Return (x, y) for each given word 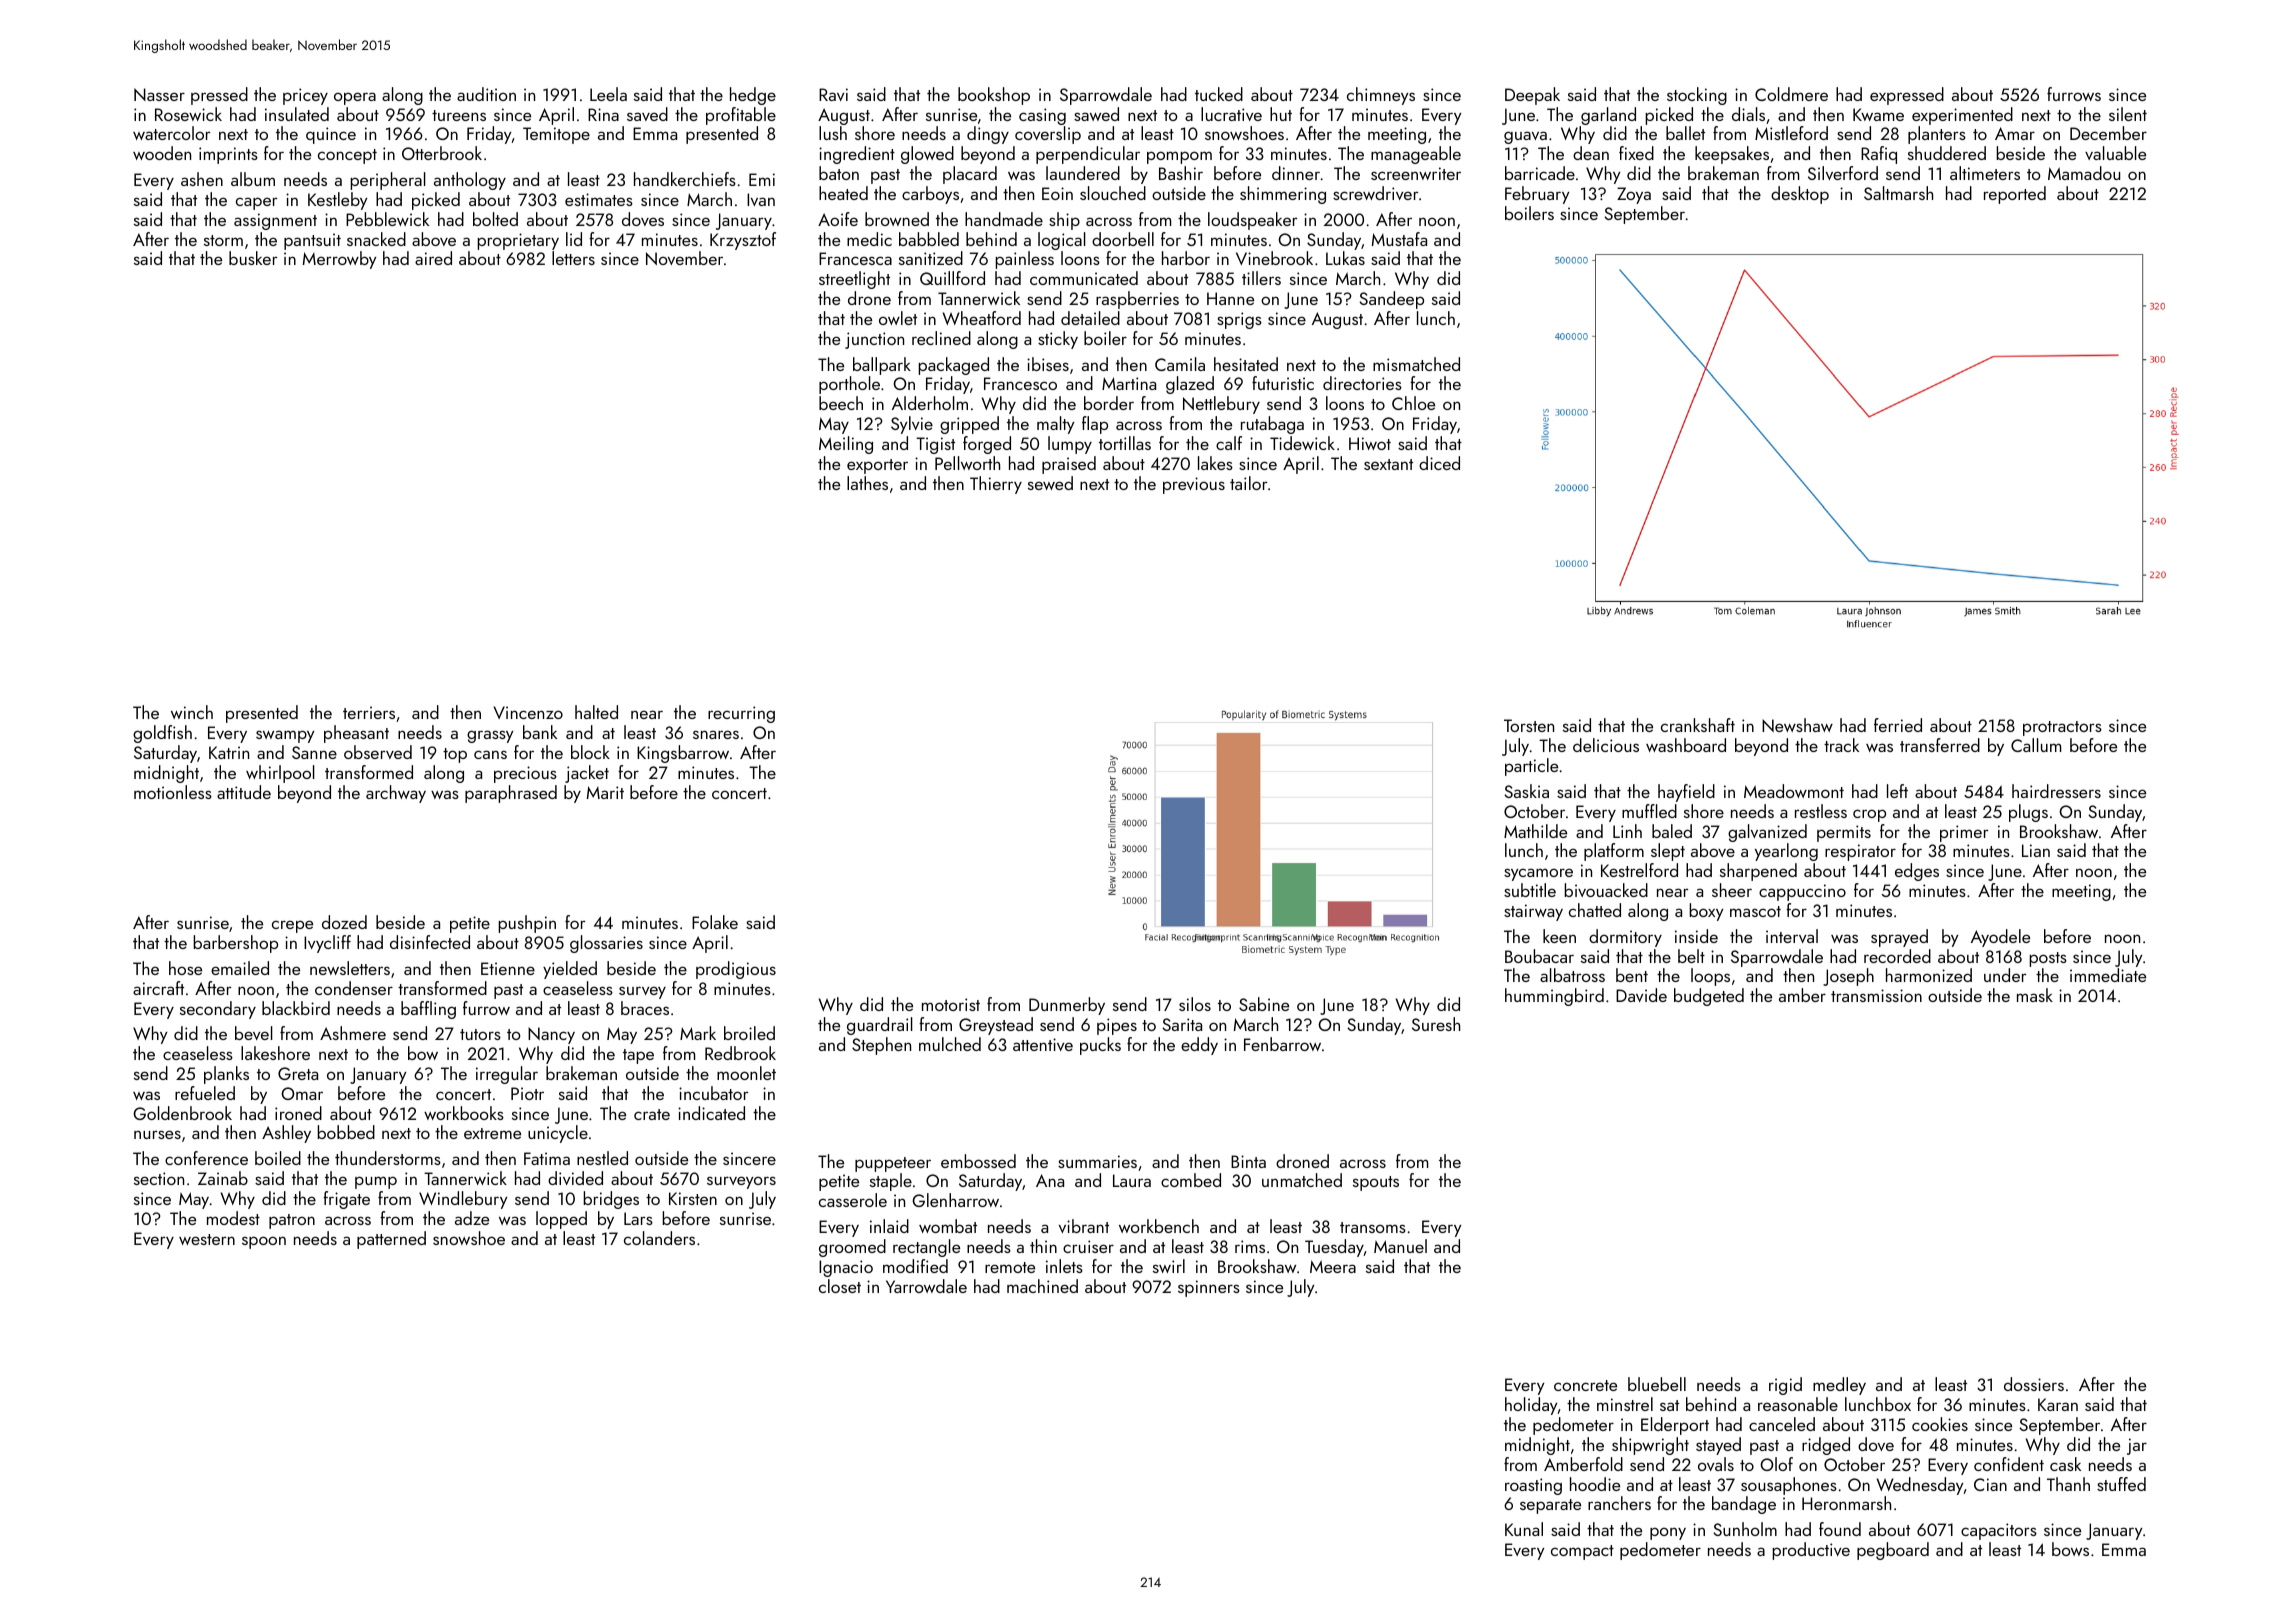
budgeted (1709, 997)
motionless (173, 792)
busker (253, 258)
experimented (1962, 116)
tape (638, 1056)
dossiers (2034, 1384)
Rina (603, 114)
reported (2015, 195)
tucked (1219, 94)
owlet (898, 318)
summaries (1097, 1161)
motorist (951, 1004)
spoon (264, 1242)
